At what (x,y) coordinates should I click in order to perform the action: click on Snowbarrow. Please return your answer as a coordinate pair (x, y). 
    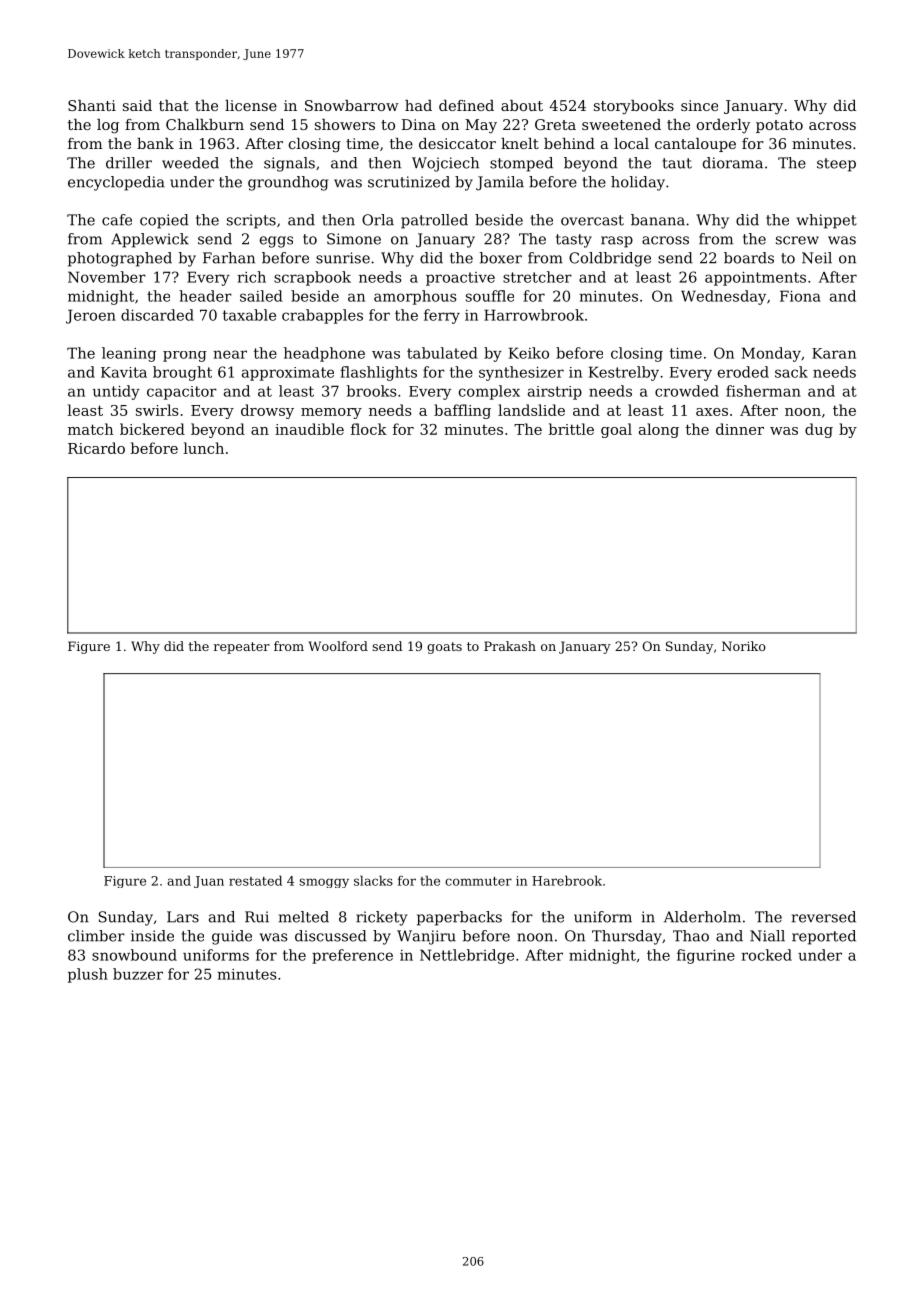
    Looking at the image, I should click on (352, 105).
